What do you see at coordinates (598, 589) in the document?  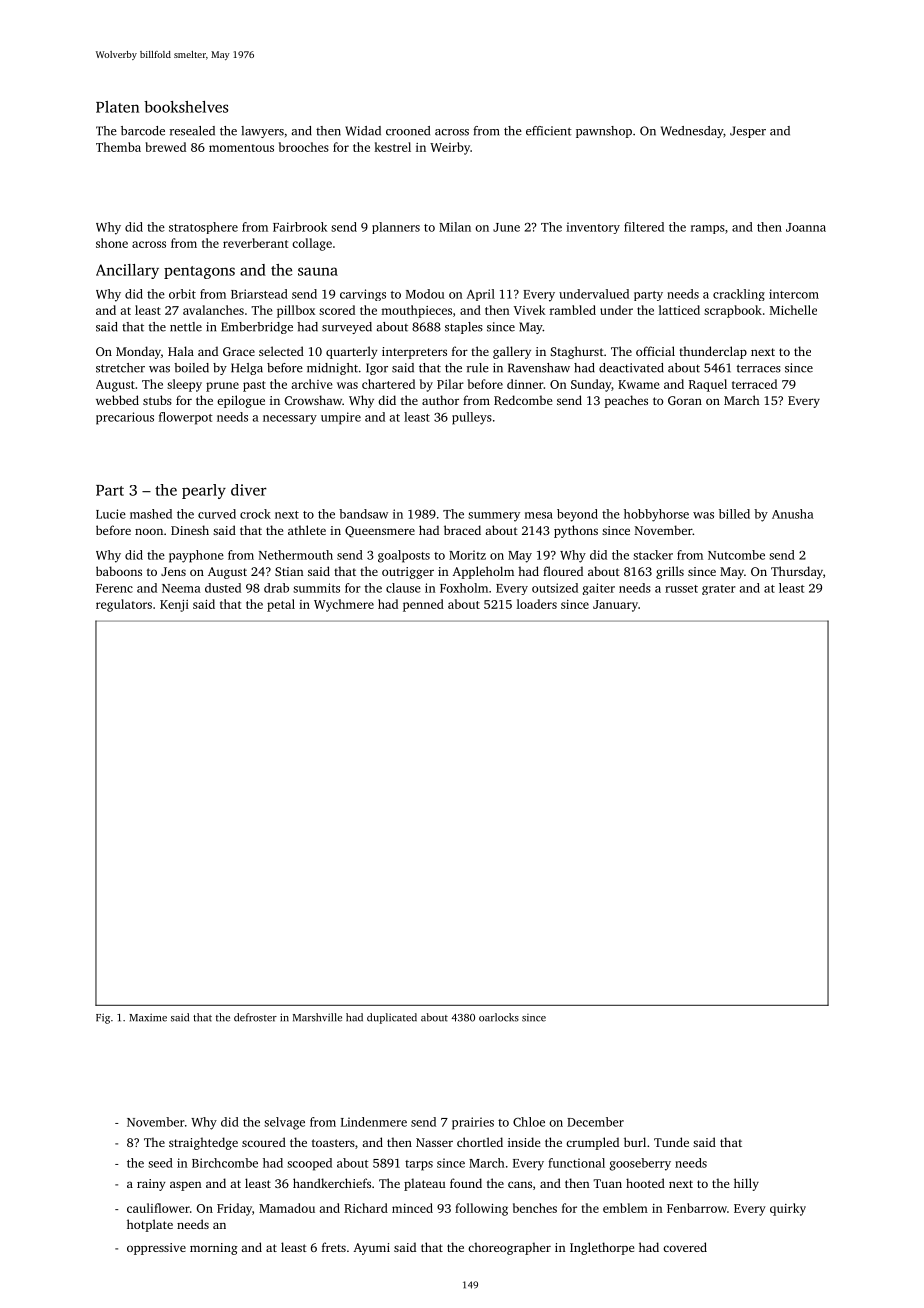 I see `gaiter` at bounding box center [598, 589].
